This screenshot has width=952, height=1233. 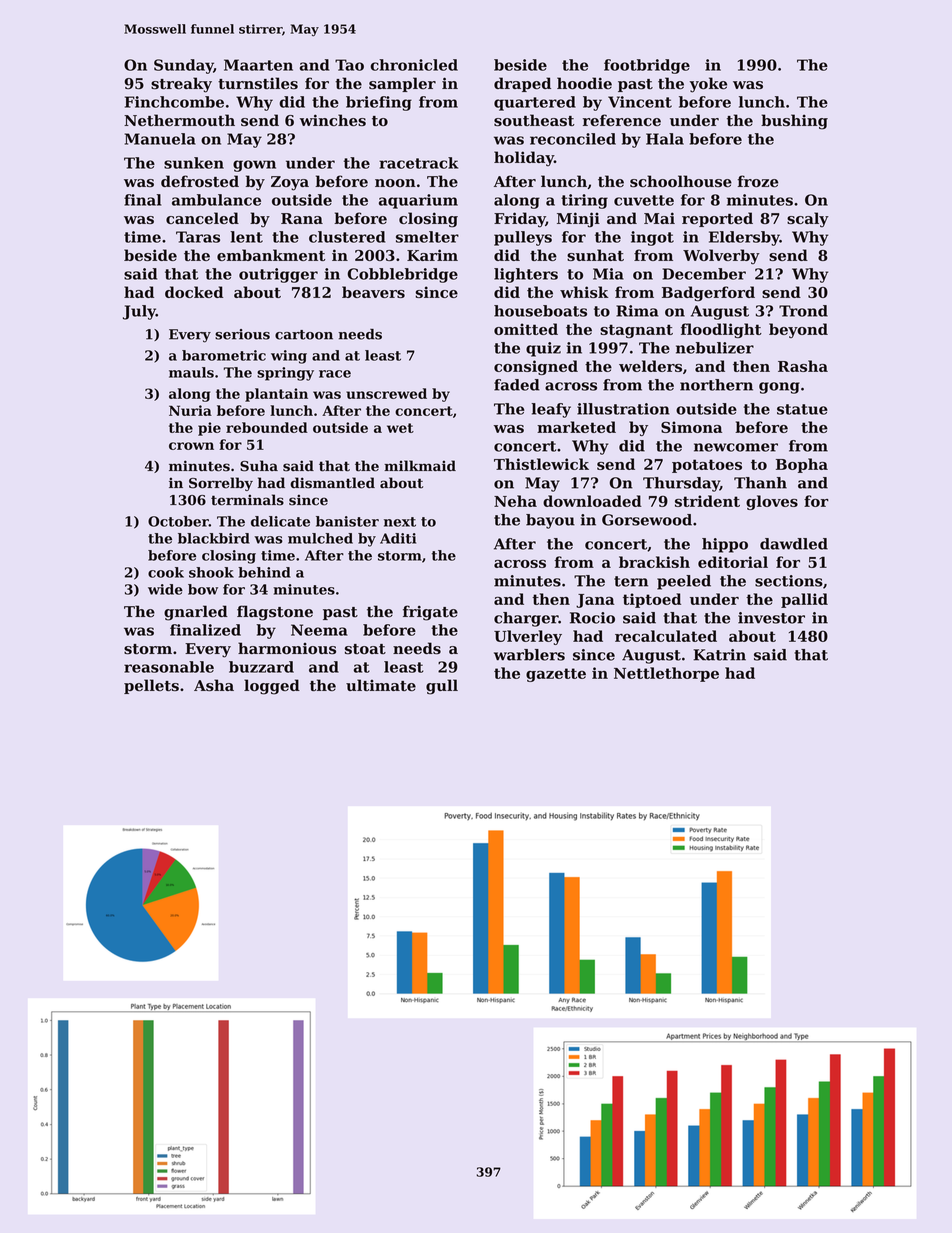 I want to click on Ulverley, so click(x=528, y=637).
